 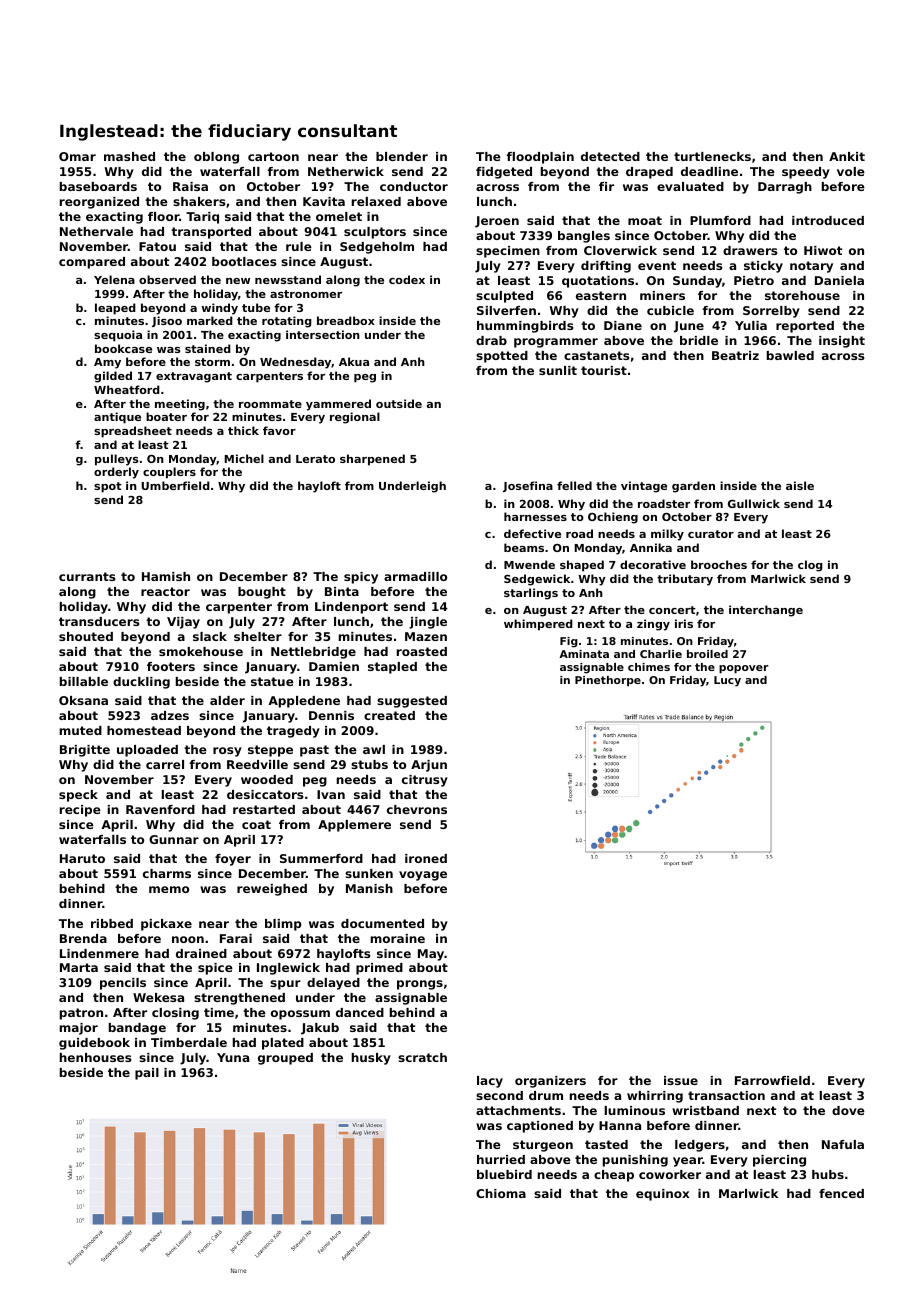 What do you see at coordinates (81, 1014) in the document?
I see `patron` at bounding box center [81, 1014].
